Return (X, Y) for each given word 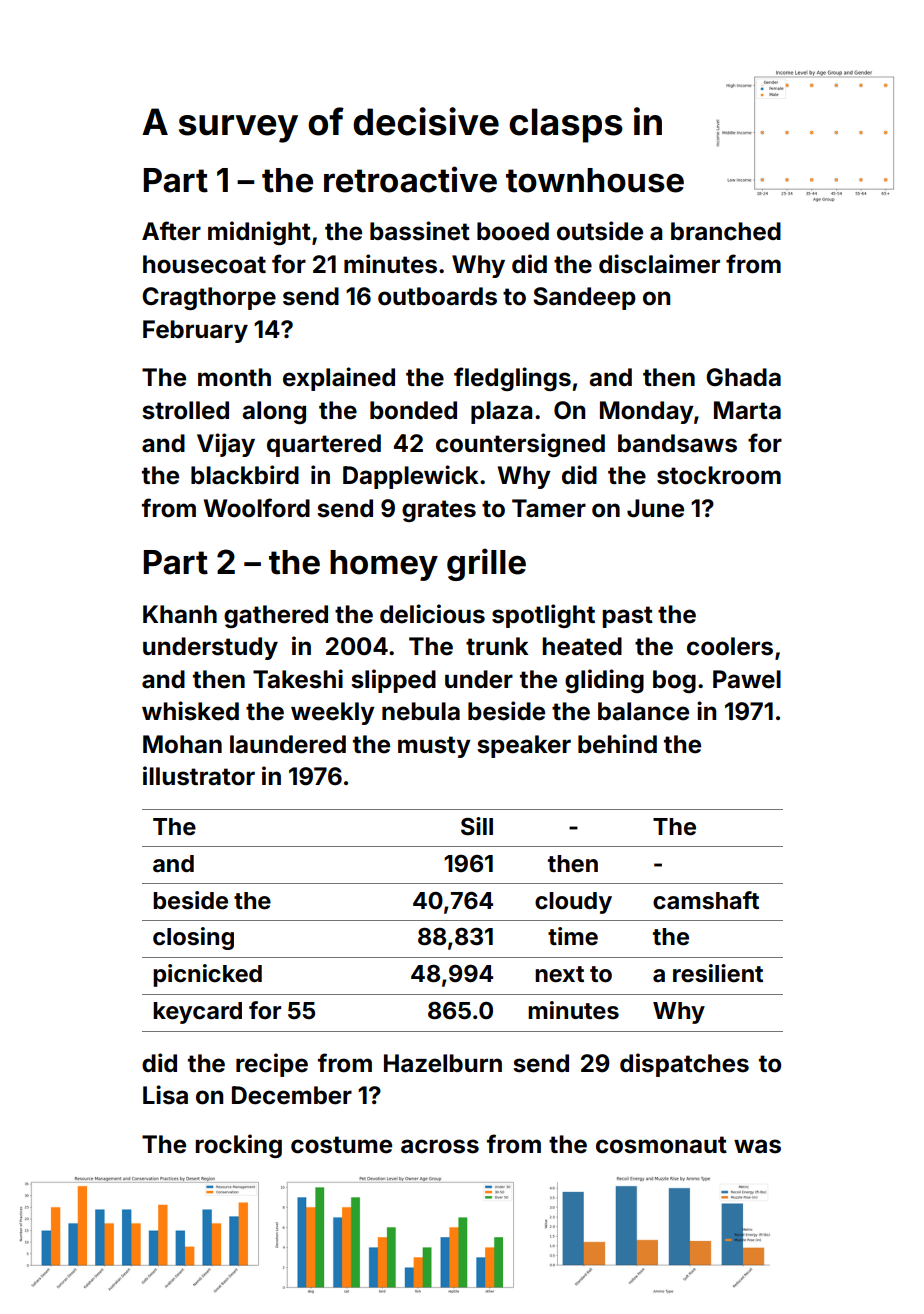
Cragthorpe (209, 298)
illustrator (199, 776)
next (559, 974)
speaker (524, 746)
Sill (477, 826)
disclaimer (659, 264)
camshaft (706, 900)
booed (513, 231)
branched (726, 231)
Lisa (165, 1095)
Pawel (747, 679)
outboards (437, 296)
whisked (190, 711)
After (171, 231)
